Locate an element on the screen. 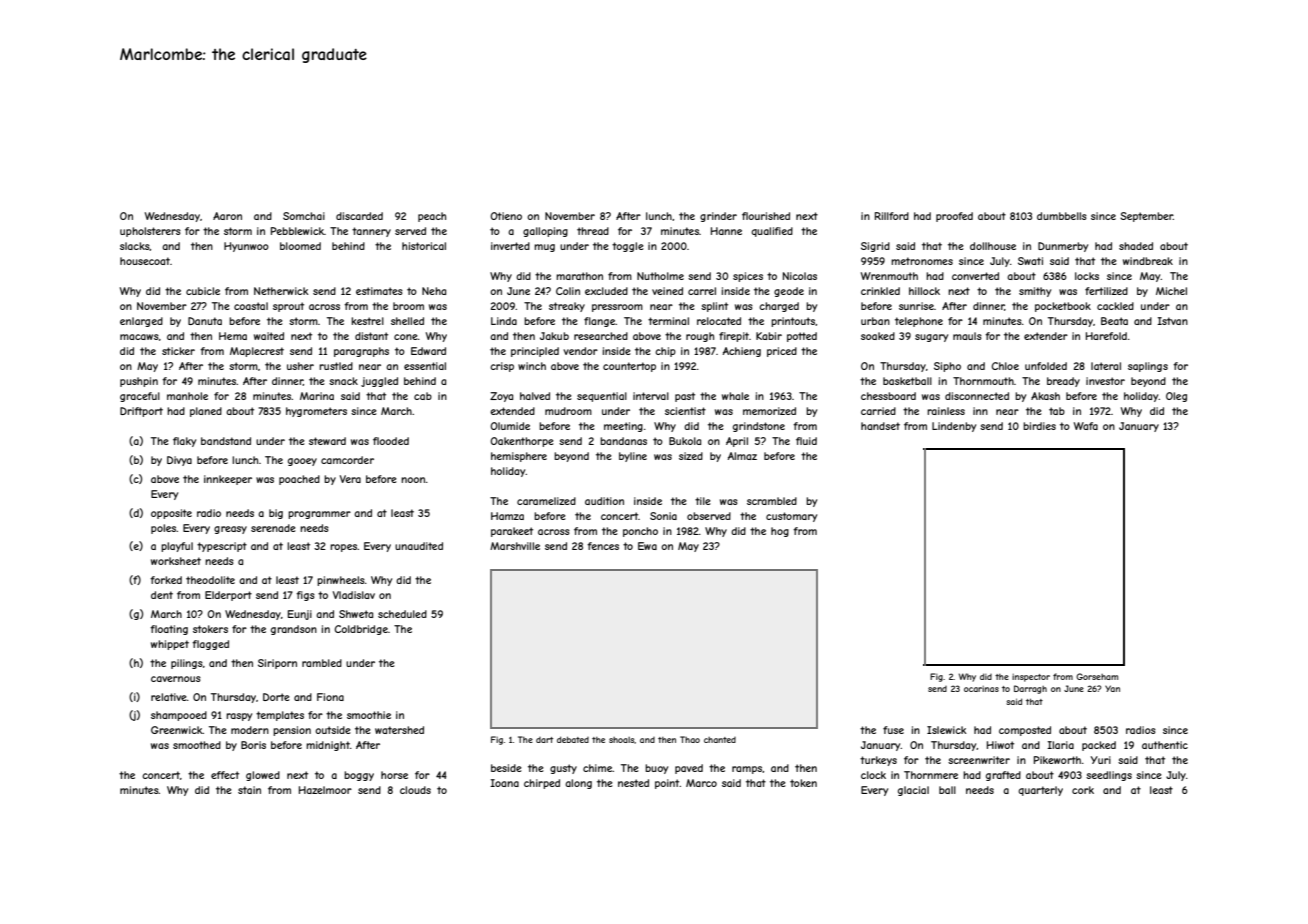 The image size is (1308, 924). Aaron is located at coordinates (227, 216).
